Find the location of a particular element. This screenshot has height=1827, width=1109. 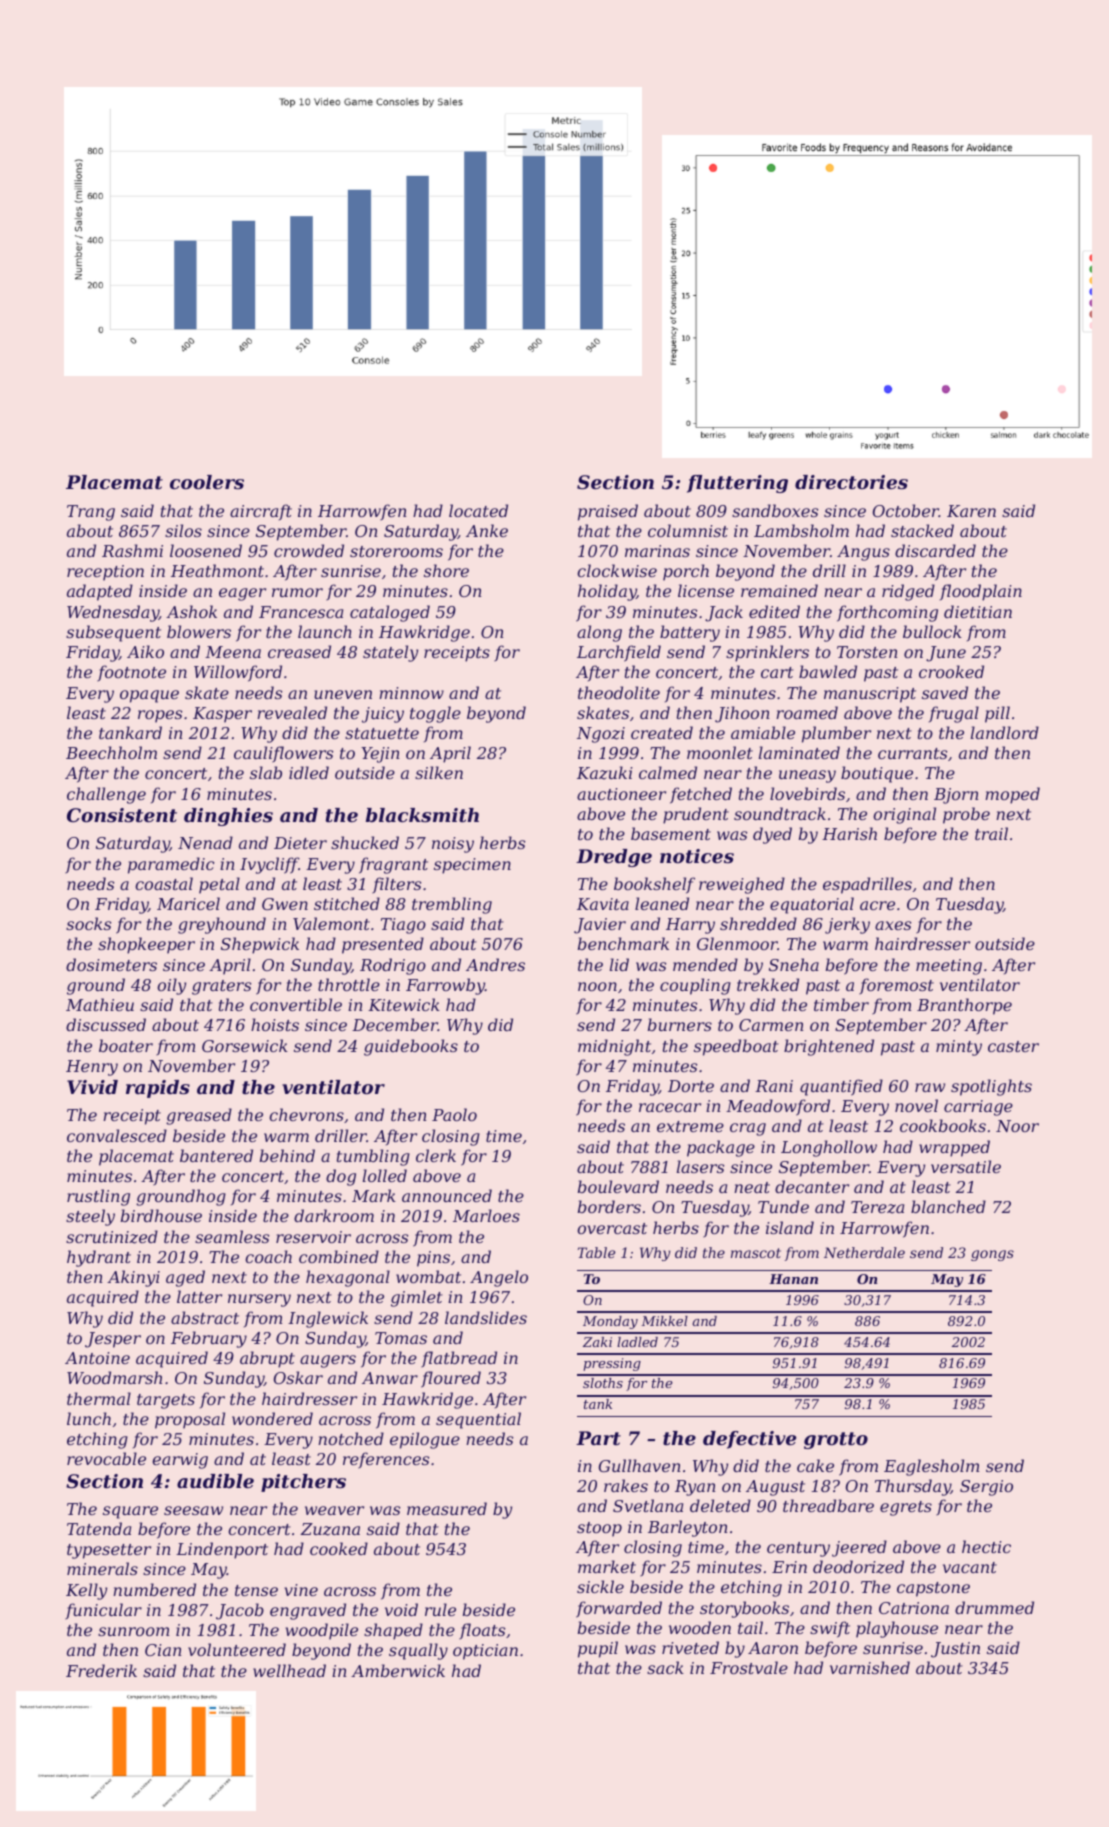

storerooms is located at coordinates (396, 551).
